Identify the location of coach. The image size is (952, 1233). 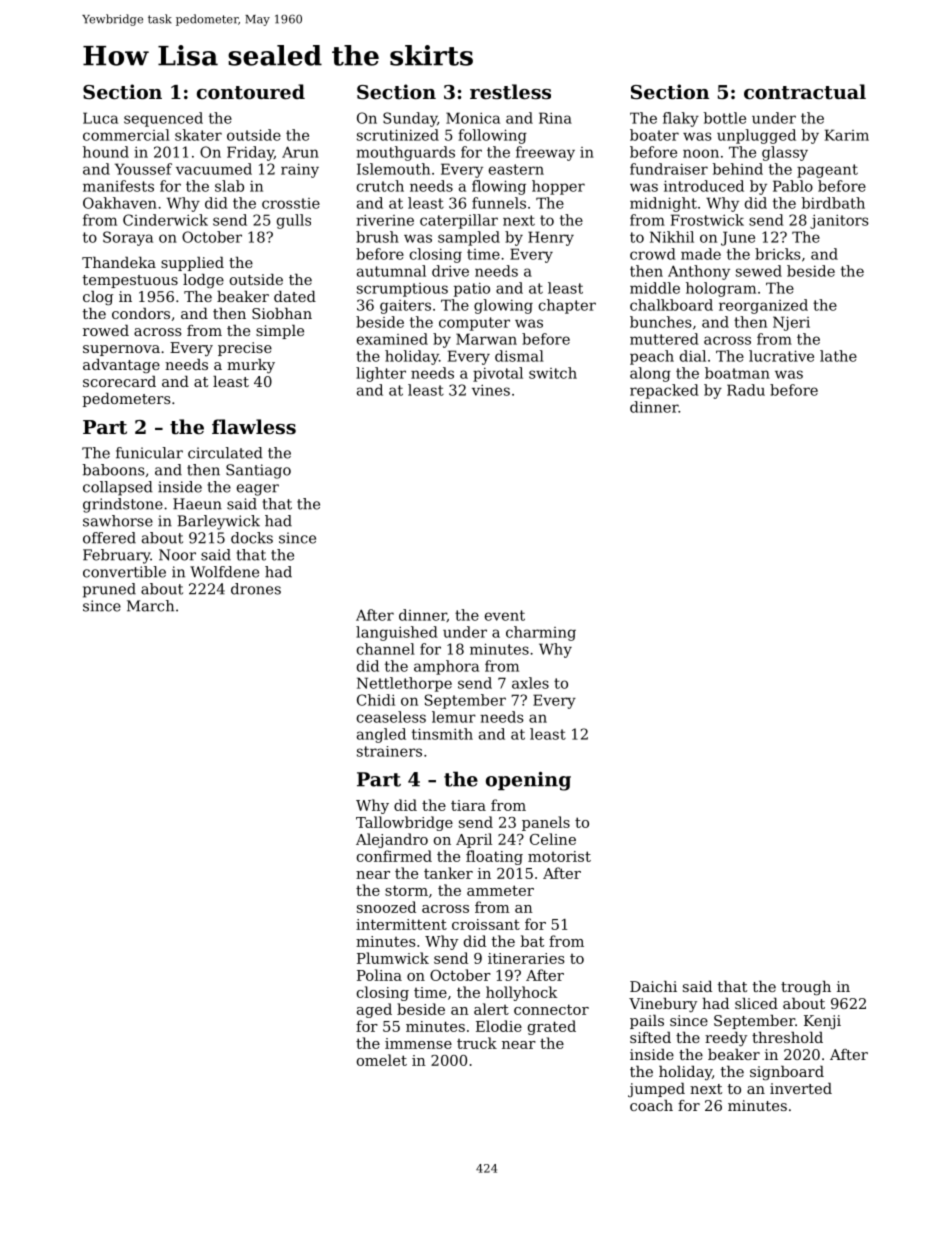
(651, 1105).
